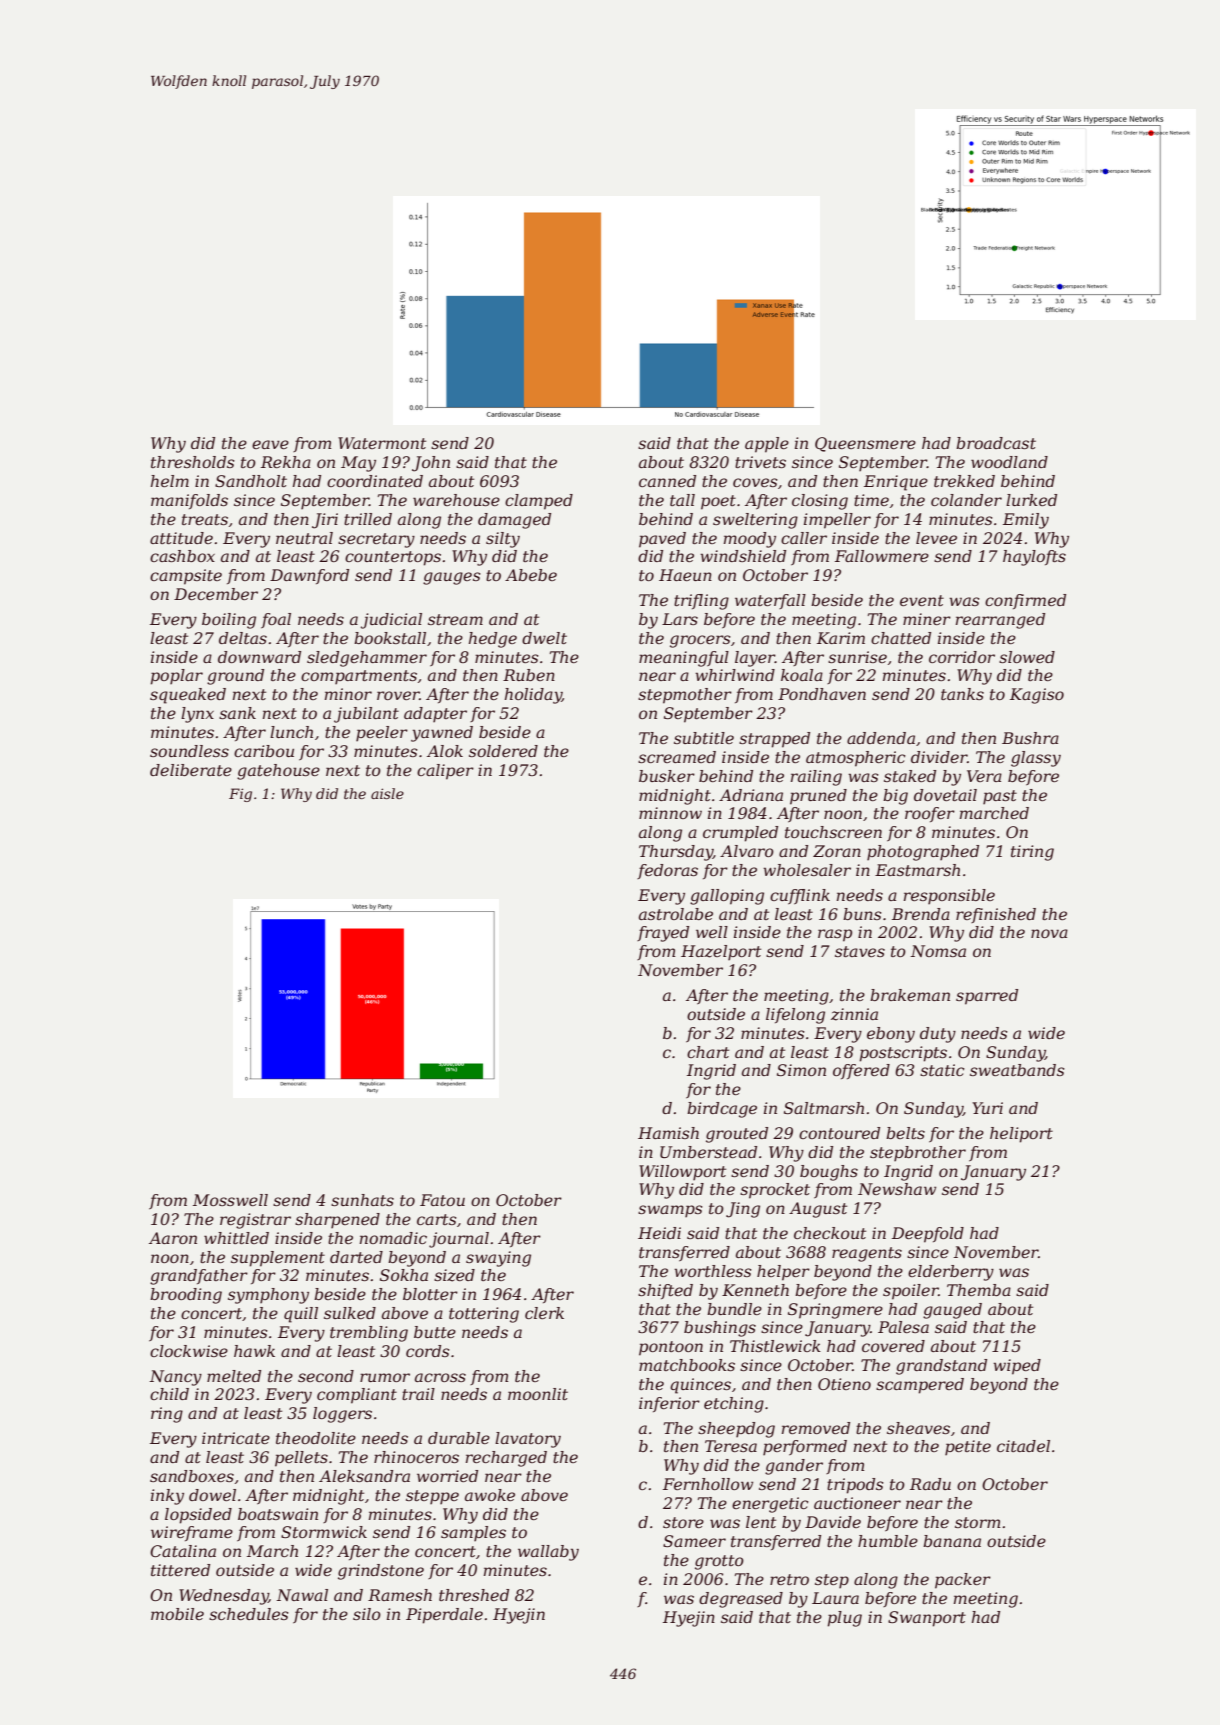  What do you see at coordinates (249, 1614) in the screenshot?
I see `schedules` at bounding box center [249, 1614].
